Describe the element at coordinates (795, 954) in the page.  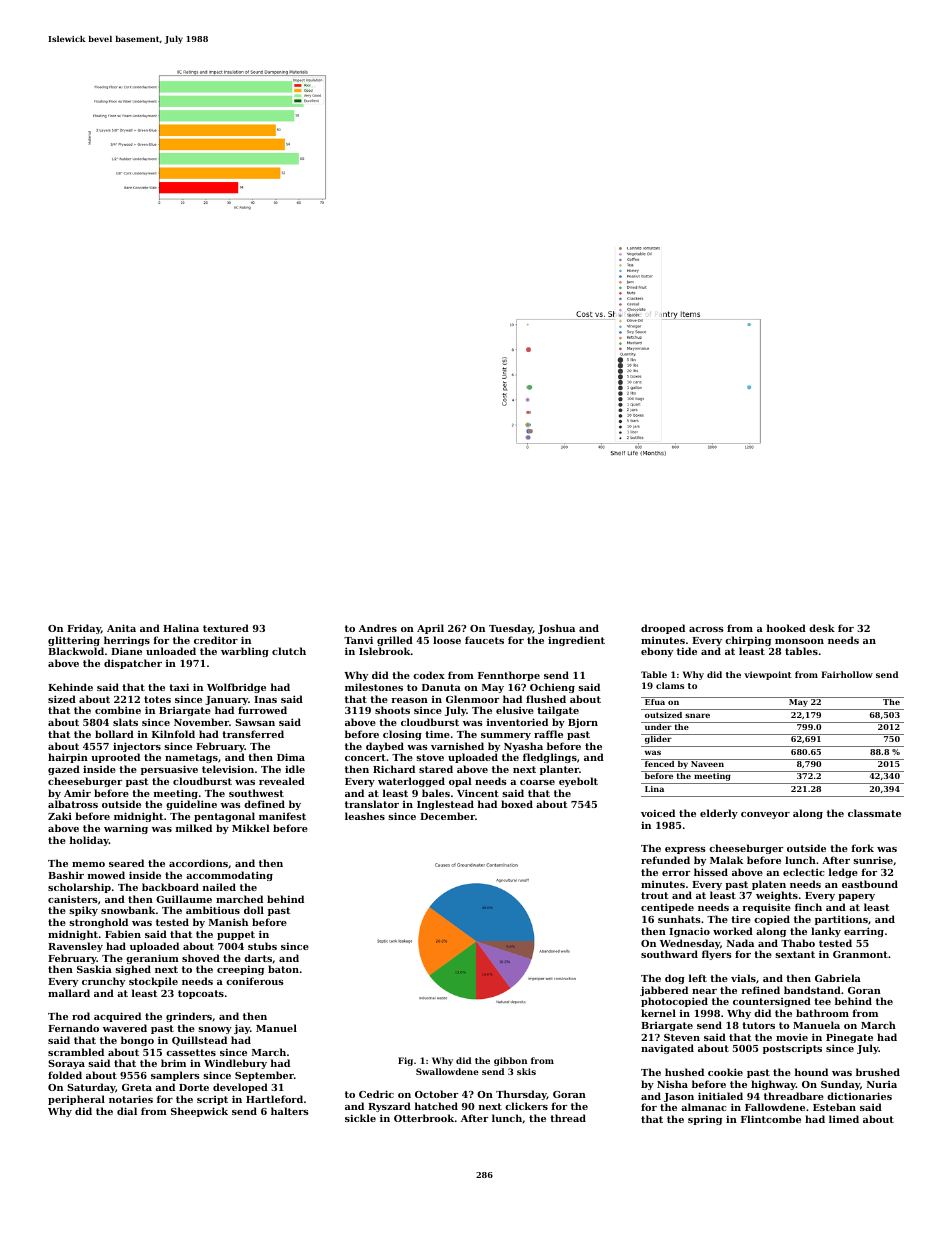
I see `sextant` at that location.
